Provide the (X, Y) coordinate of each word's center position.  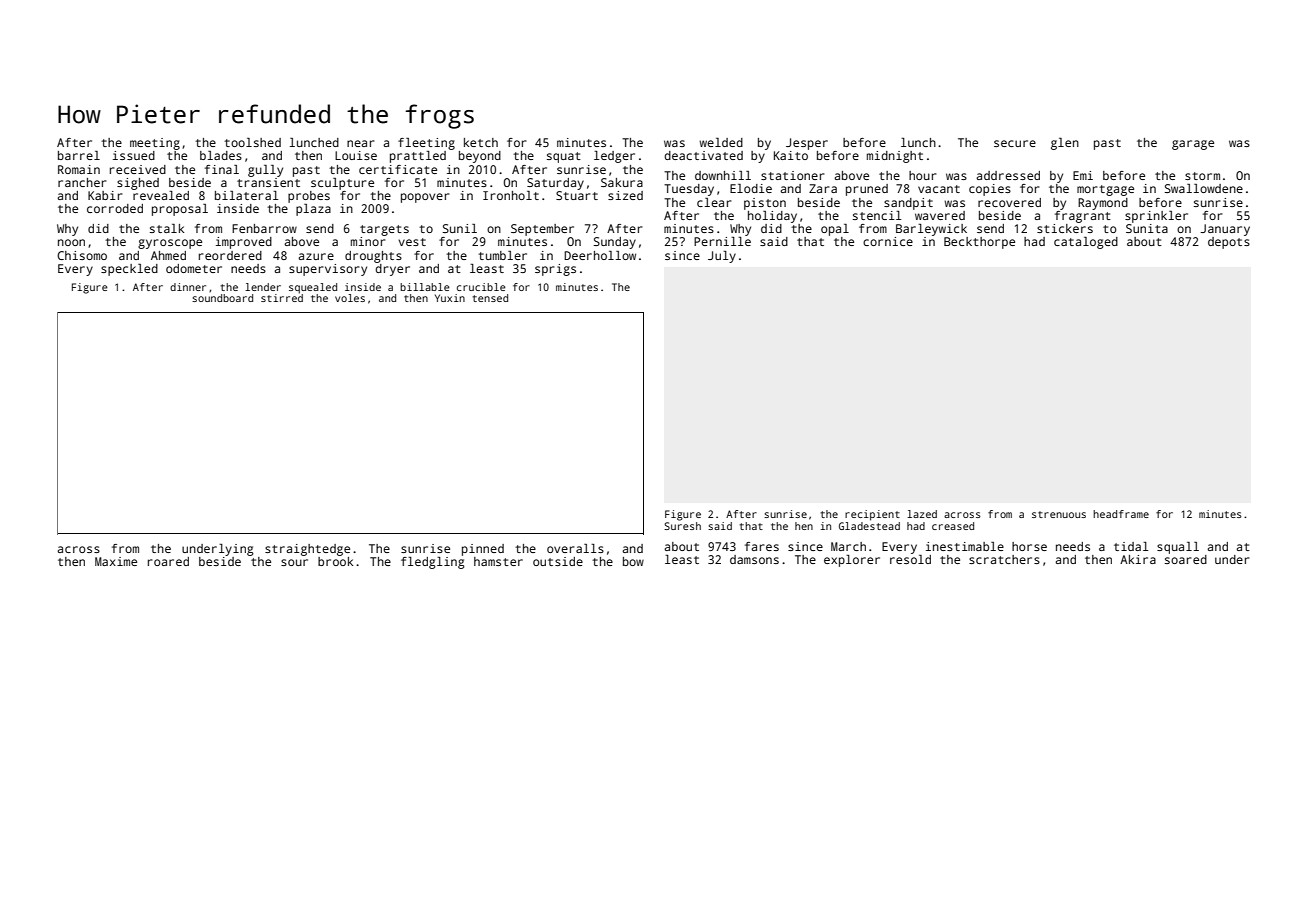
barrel (79, 155)
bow (633, 561)
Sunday (615, 243)
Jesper (807, 144)
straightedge (307, 550)
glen (1065, 144)
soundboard (222, 298)
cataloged (1086, 243)
